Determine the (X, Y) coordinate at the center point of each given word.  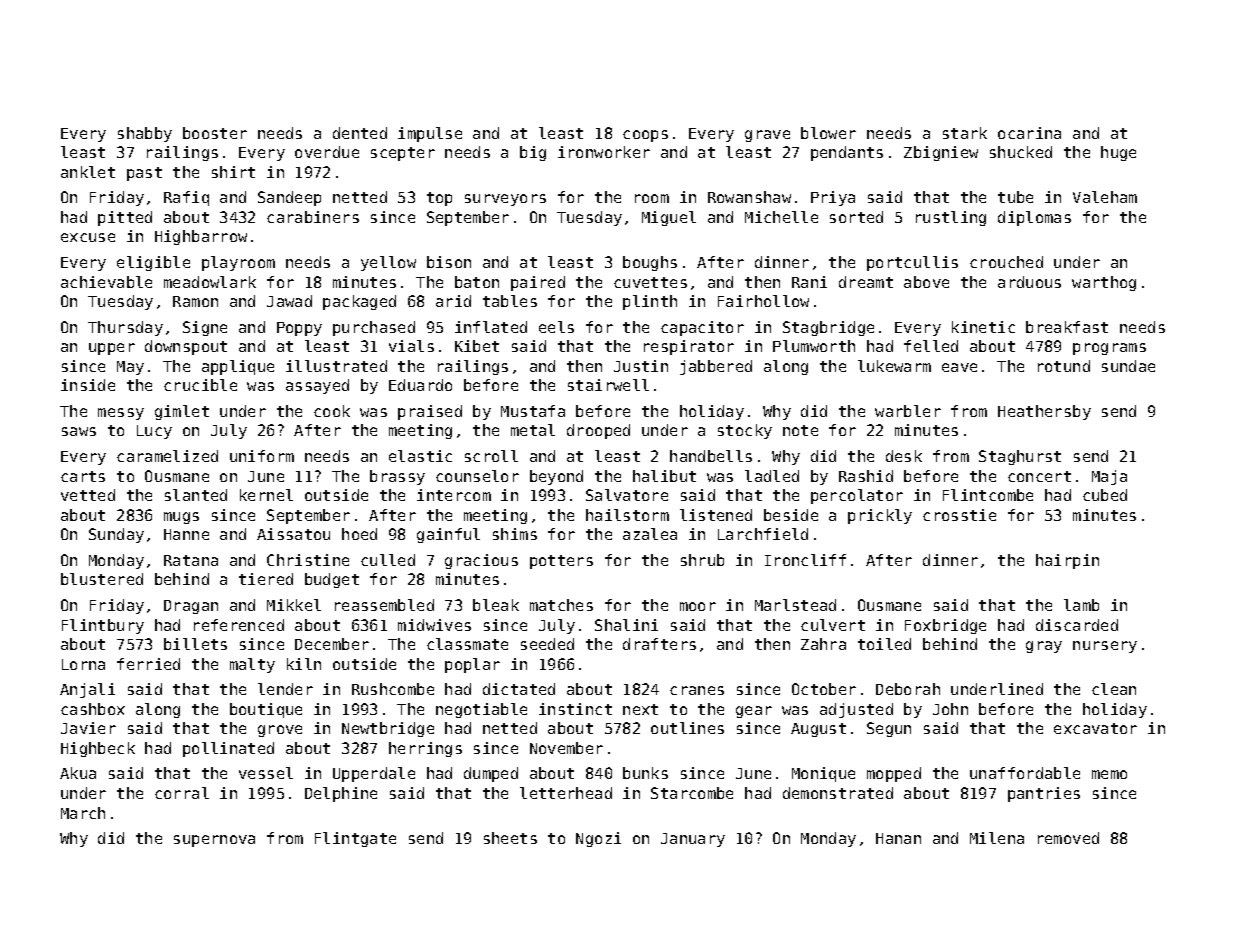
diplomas (1034, 218)
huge (1118, 153)
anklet (88, 172)
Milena (997, 838)
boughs (650, 263)
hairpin (1067, 561)
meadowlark (210, 282)
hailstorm (627, 515)
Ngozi (598, 839)
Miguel (669, 218)
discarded (1077, 625)
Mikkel (294, 605)
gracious (481, 561)
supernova (214, 841)
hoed (359, 534)
